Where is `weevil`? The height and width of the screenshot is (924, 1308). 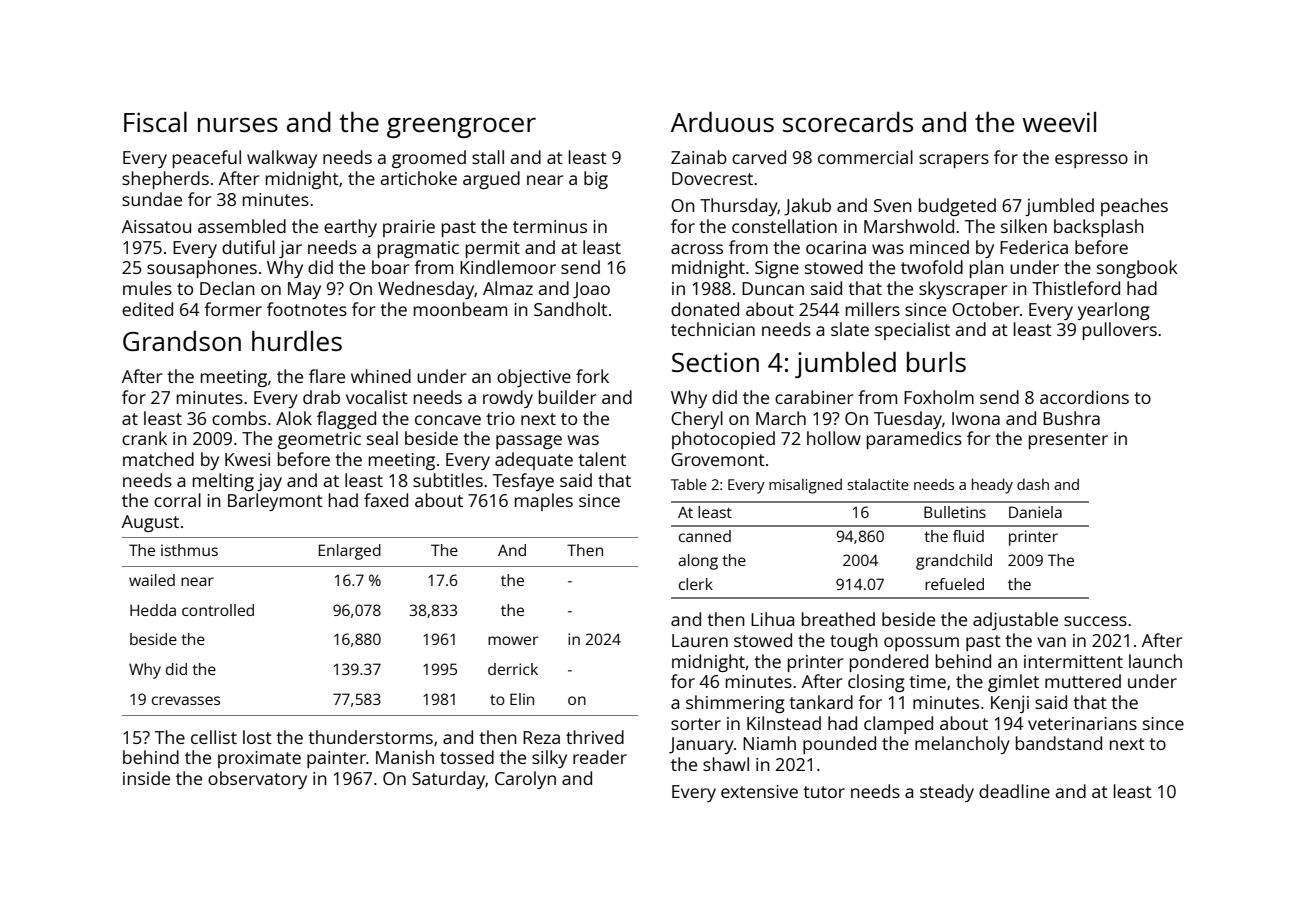 weevil is located at coordinates (1059, 122).
